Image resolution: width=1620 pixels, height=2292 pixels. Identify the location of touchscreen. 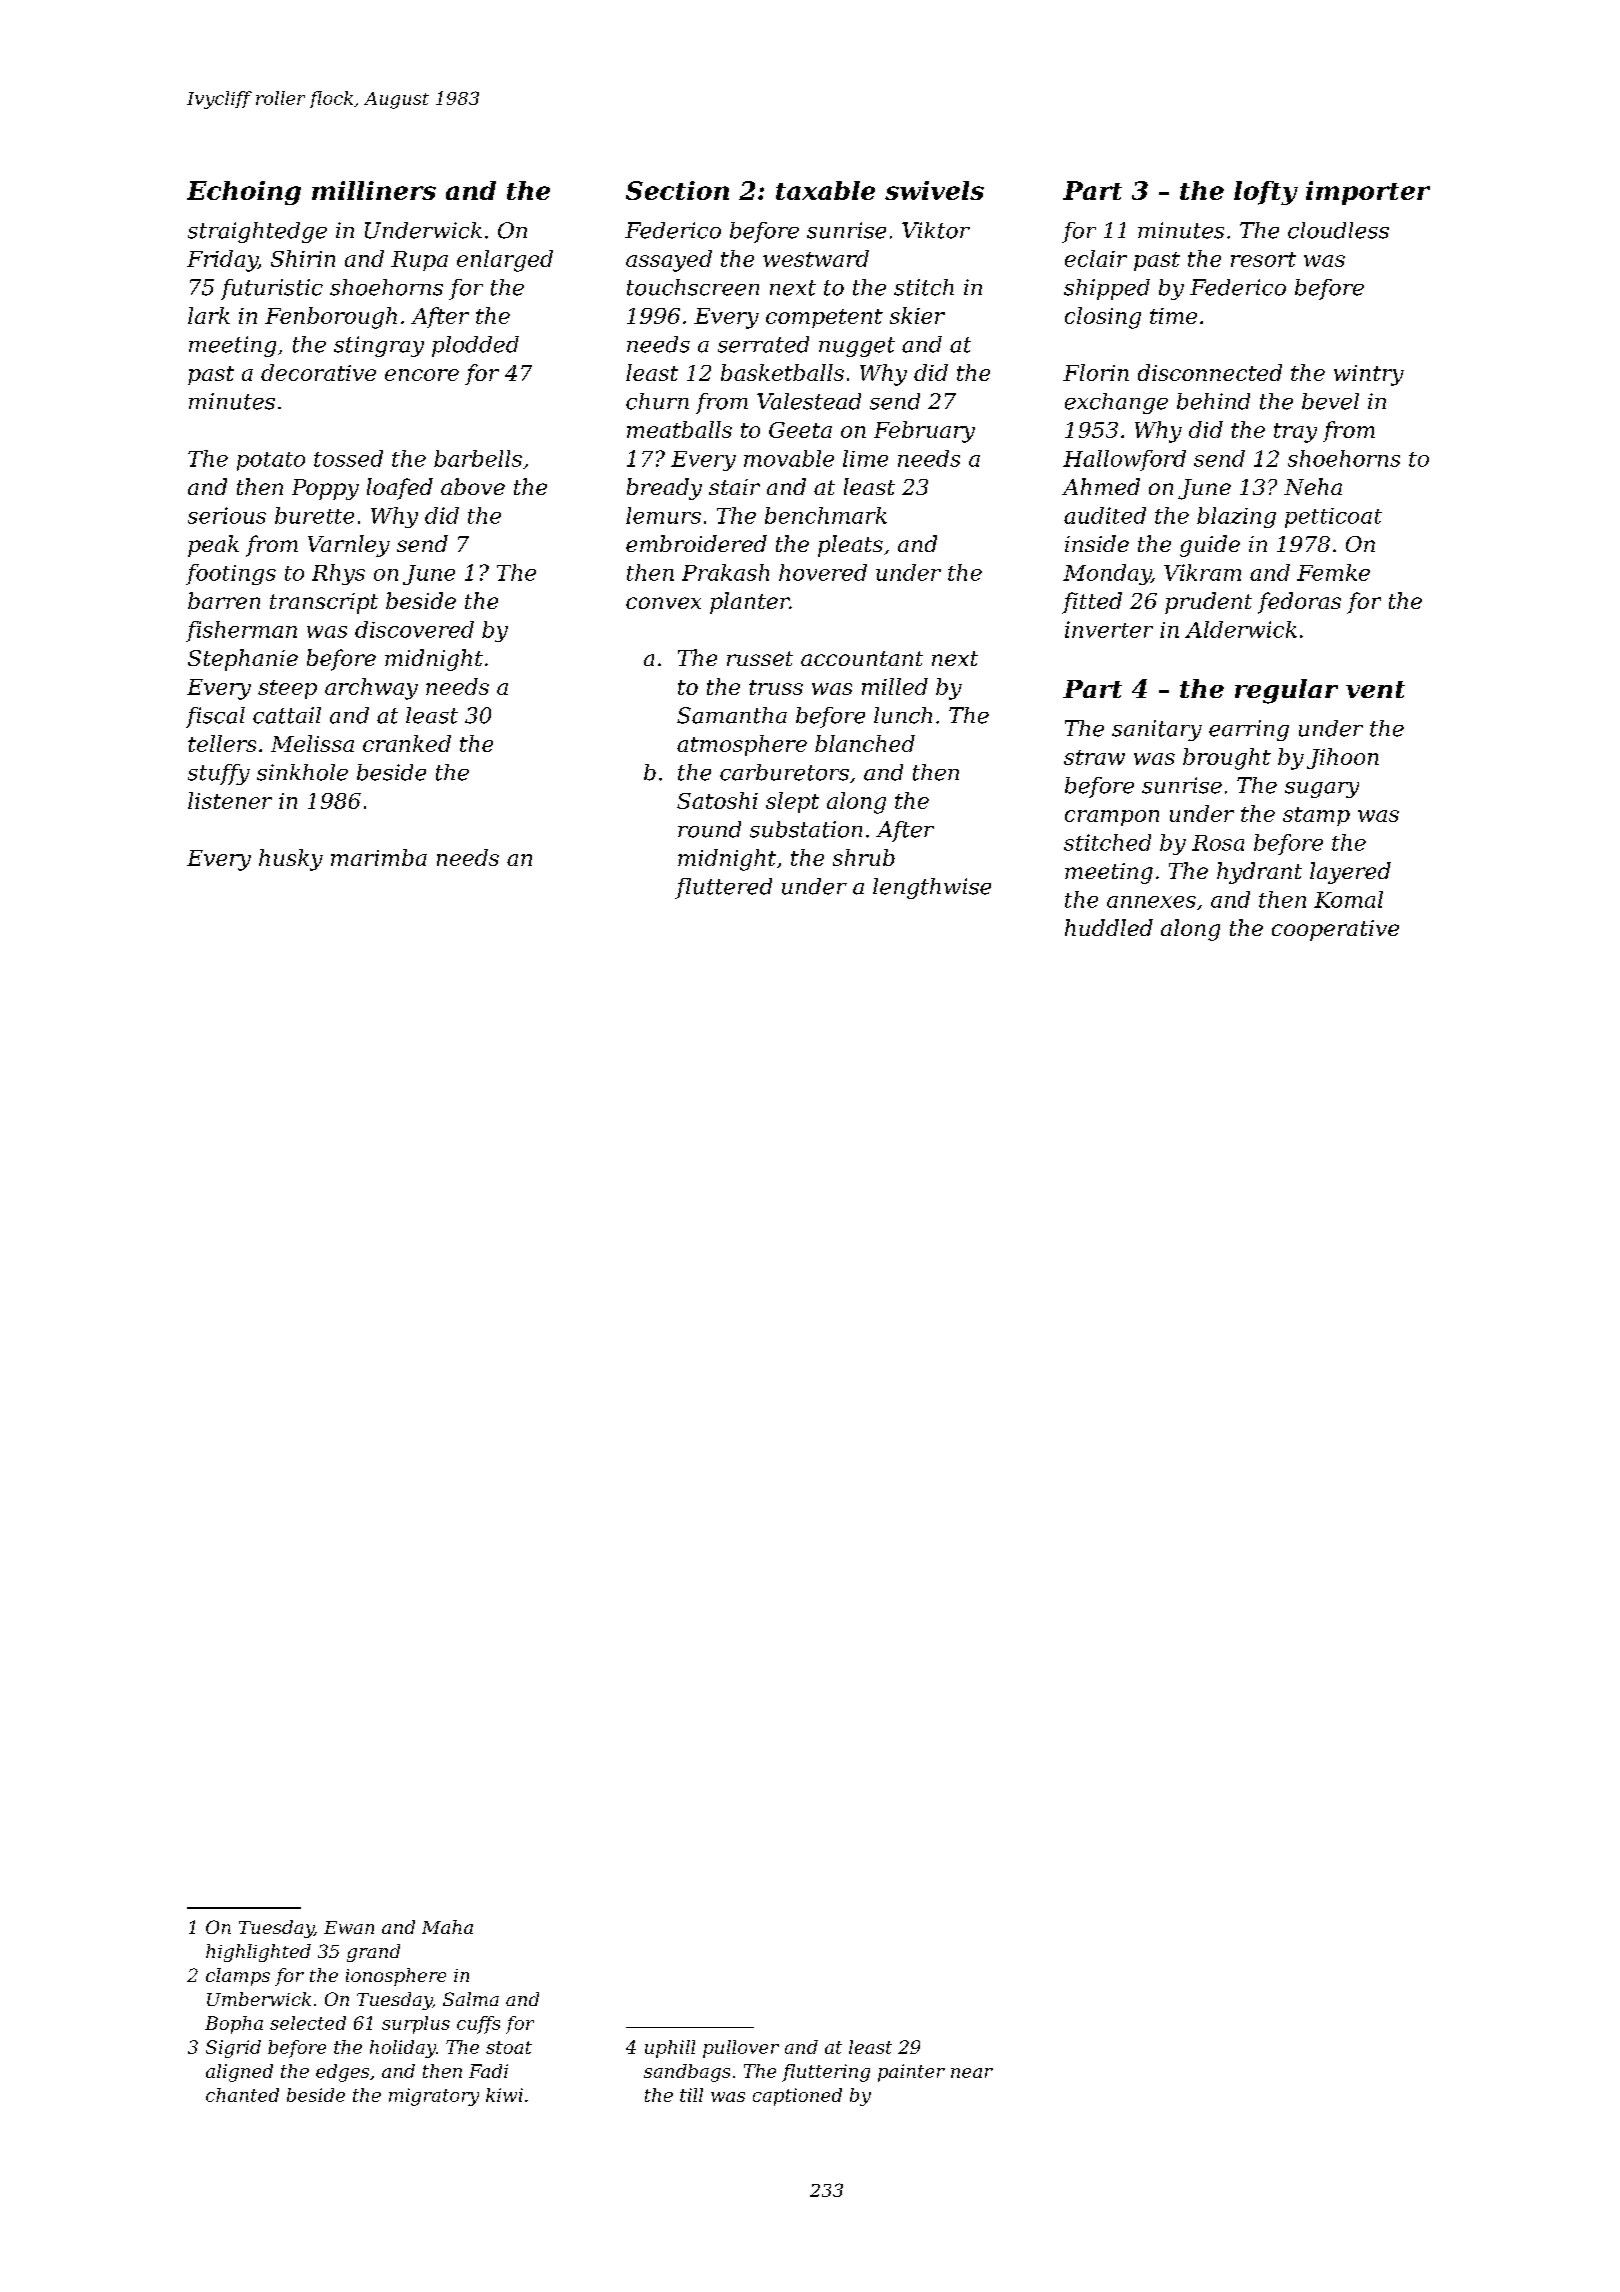
(693, 287).
